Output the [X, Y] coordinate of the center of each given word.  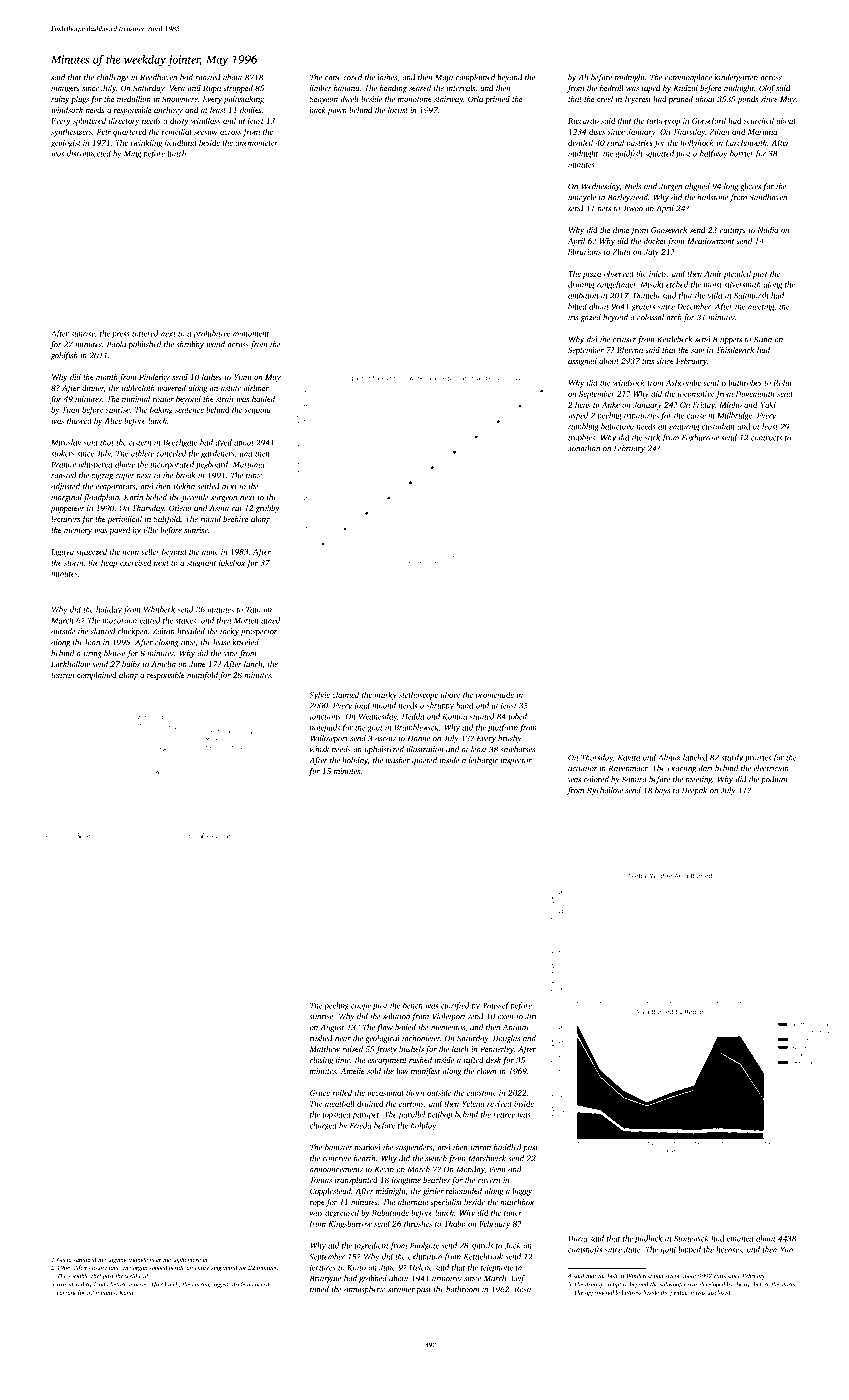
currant [66, 1293]
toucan [62, 675]
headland [181, 142]
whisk [319, 749]
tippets [731, 340]
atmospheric [365, 1290]
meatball [340, 1103]
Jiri [531, 1016]
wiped [578, 416]
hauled [263, 399]
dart [705, 768]
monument [251, 334]
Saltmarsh [751, 295]
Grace [320, 1093]
